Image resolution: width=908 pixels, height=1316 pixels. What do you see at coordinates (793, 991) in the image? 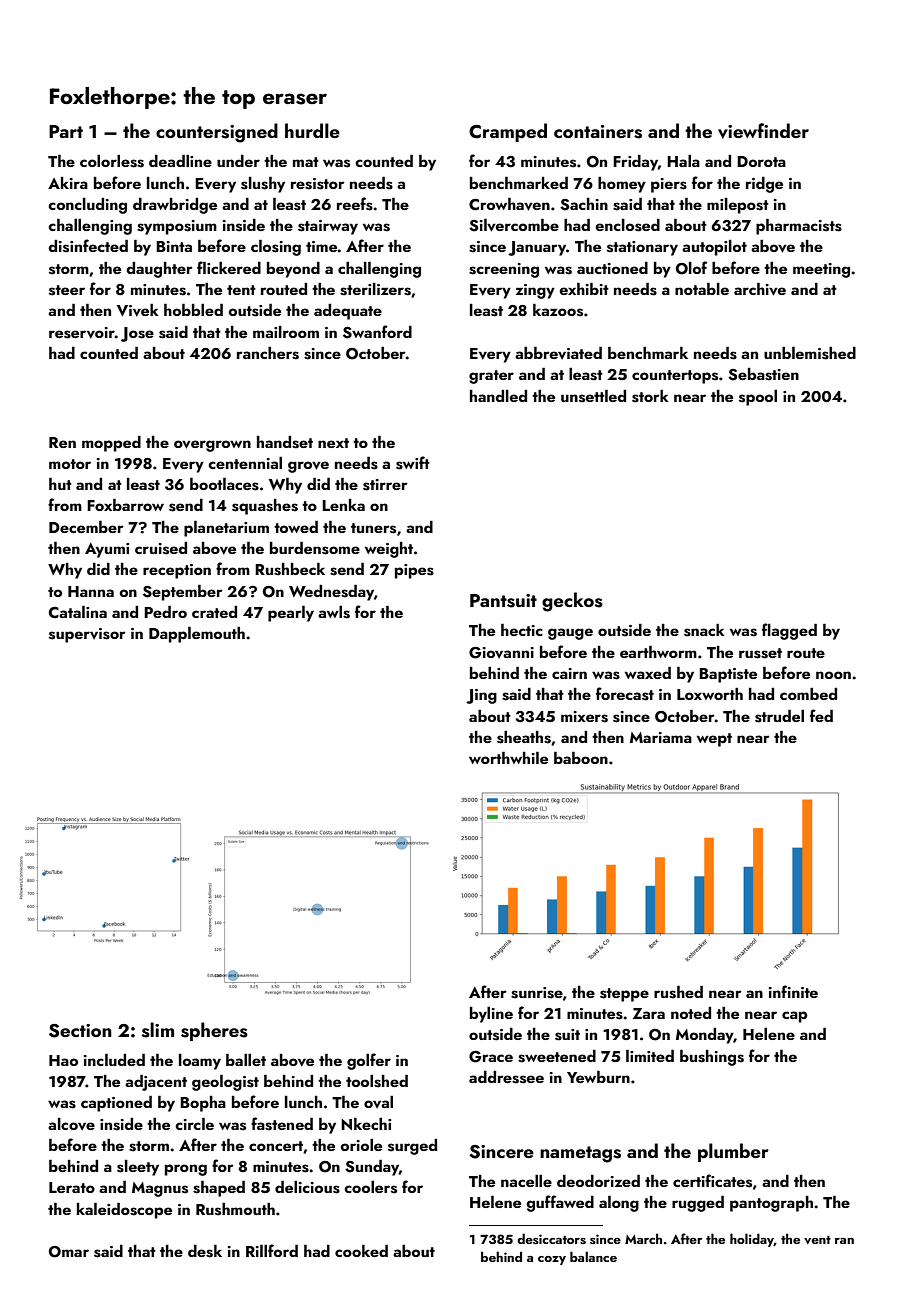
I see `infinite` at bounding box center [793, 991].
